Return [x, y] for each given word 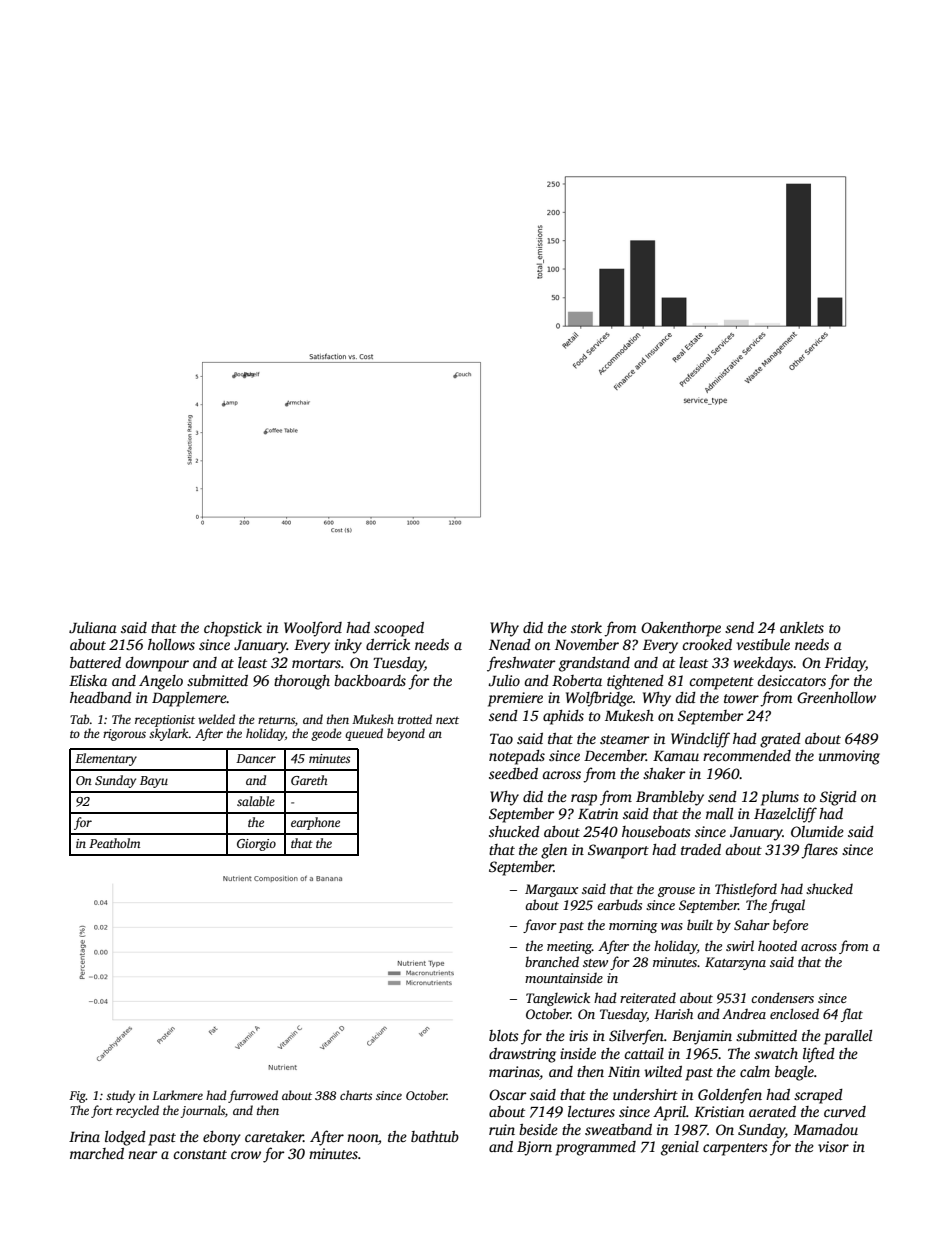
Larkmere [177, 1095]
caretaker [274, 1136]
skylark [169, 734]
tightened [635, 682]
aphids [563, 717]
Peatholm [114, 843]
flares [819, 851]
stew [595, 963]
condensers [782, 997]
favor [540, 926]
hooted [777, 945]
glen [554, 851]
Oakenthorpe [681, 629]
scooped [399, 629]
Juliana [93, 627]
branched [552, 961]
